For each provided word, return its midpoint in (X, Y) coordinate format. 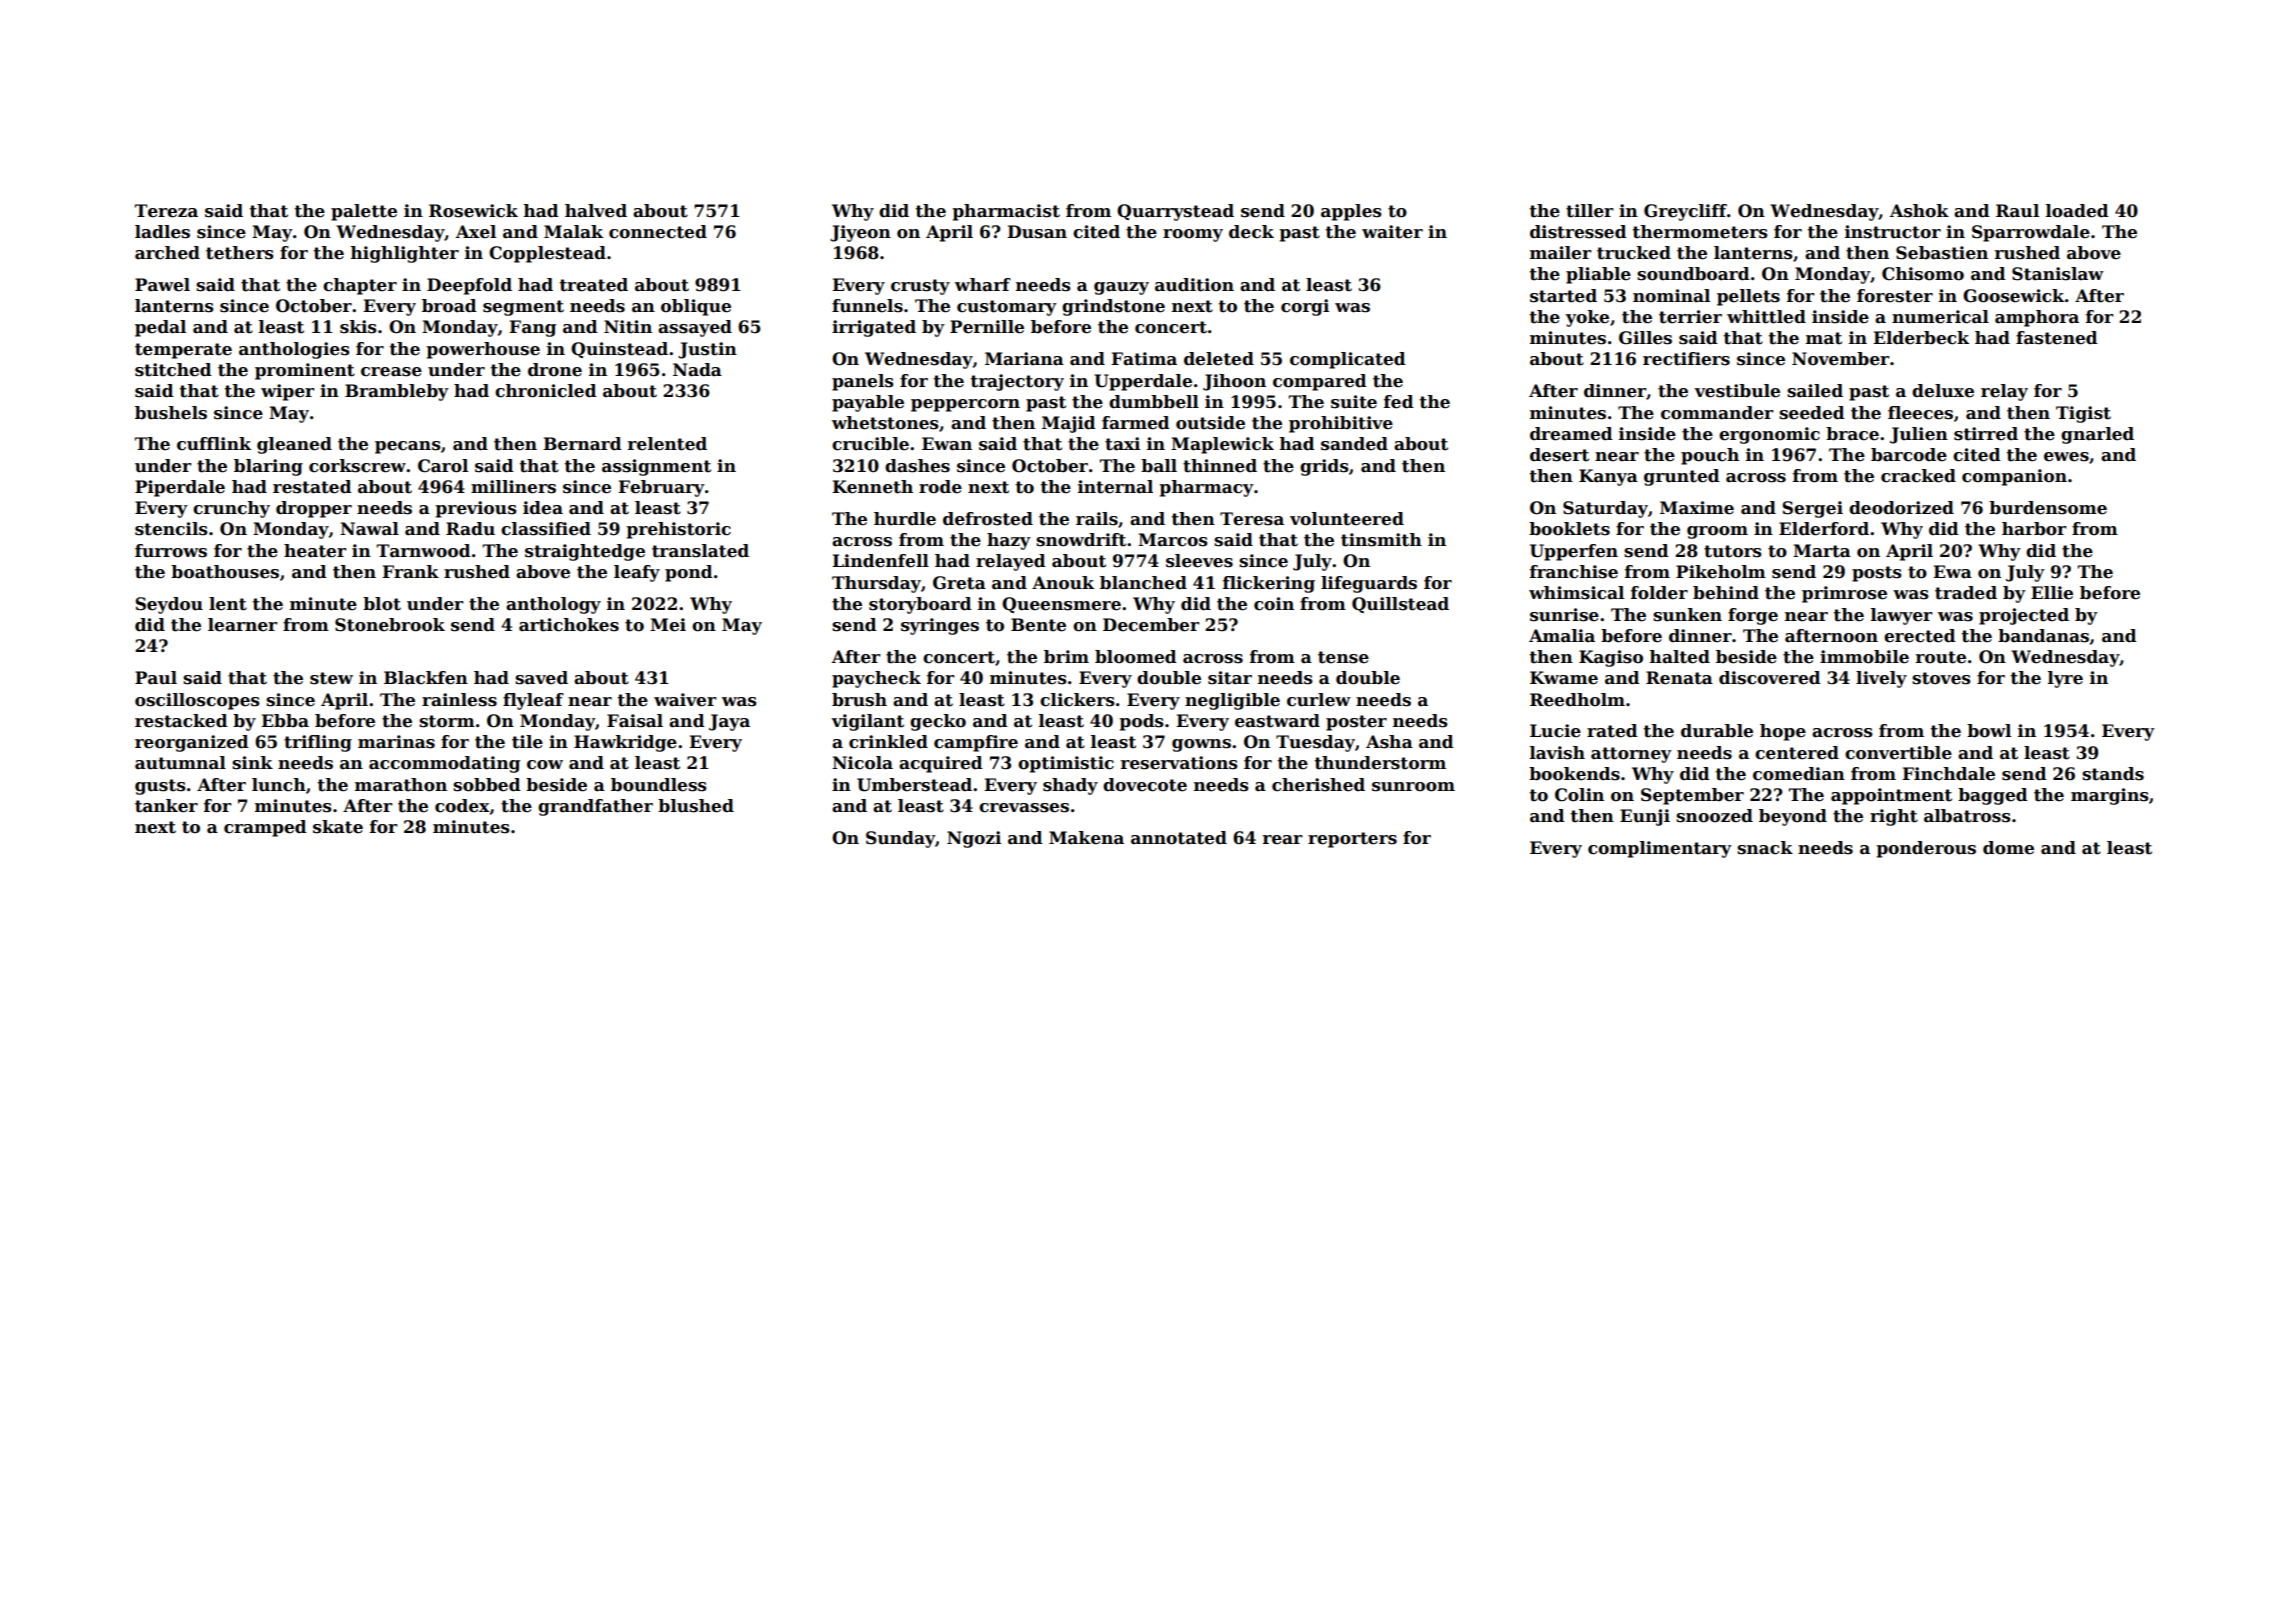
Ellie (2052, 593)
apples (1351, 212)
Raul (2017, 211)
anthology (553, 605)
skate (338, 827)
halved (596, 211)
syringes (940, 626)
